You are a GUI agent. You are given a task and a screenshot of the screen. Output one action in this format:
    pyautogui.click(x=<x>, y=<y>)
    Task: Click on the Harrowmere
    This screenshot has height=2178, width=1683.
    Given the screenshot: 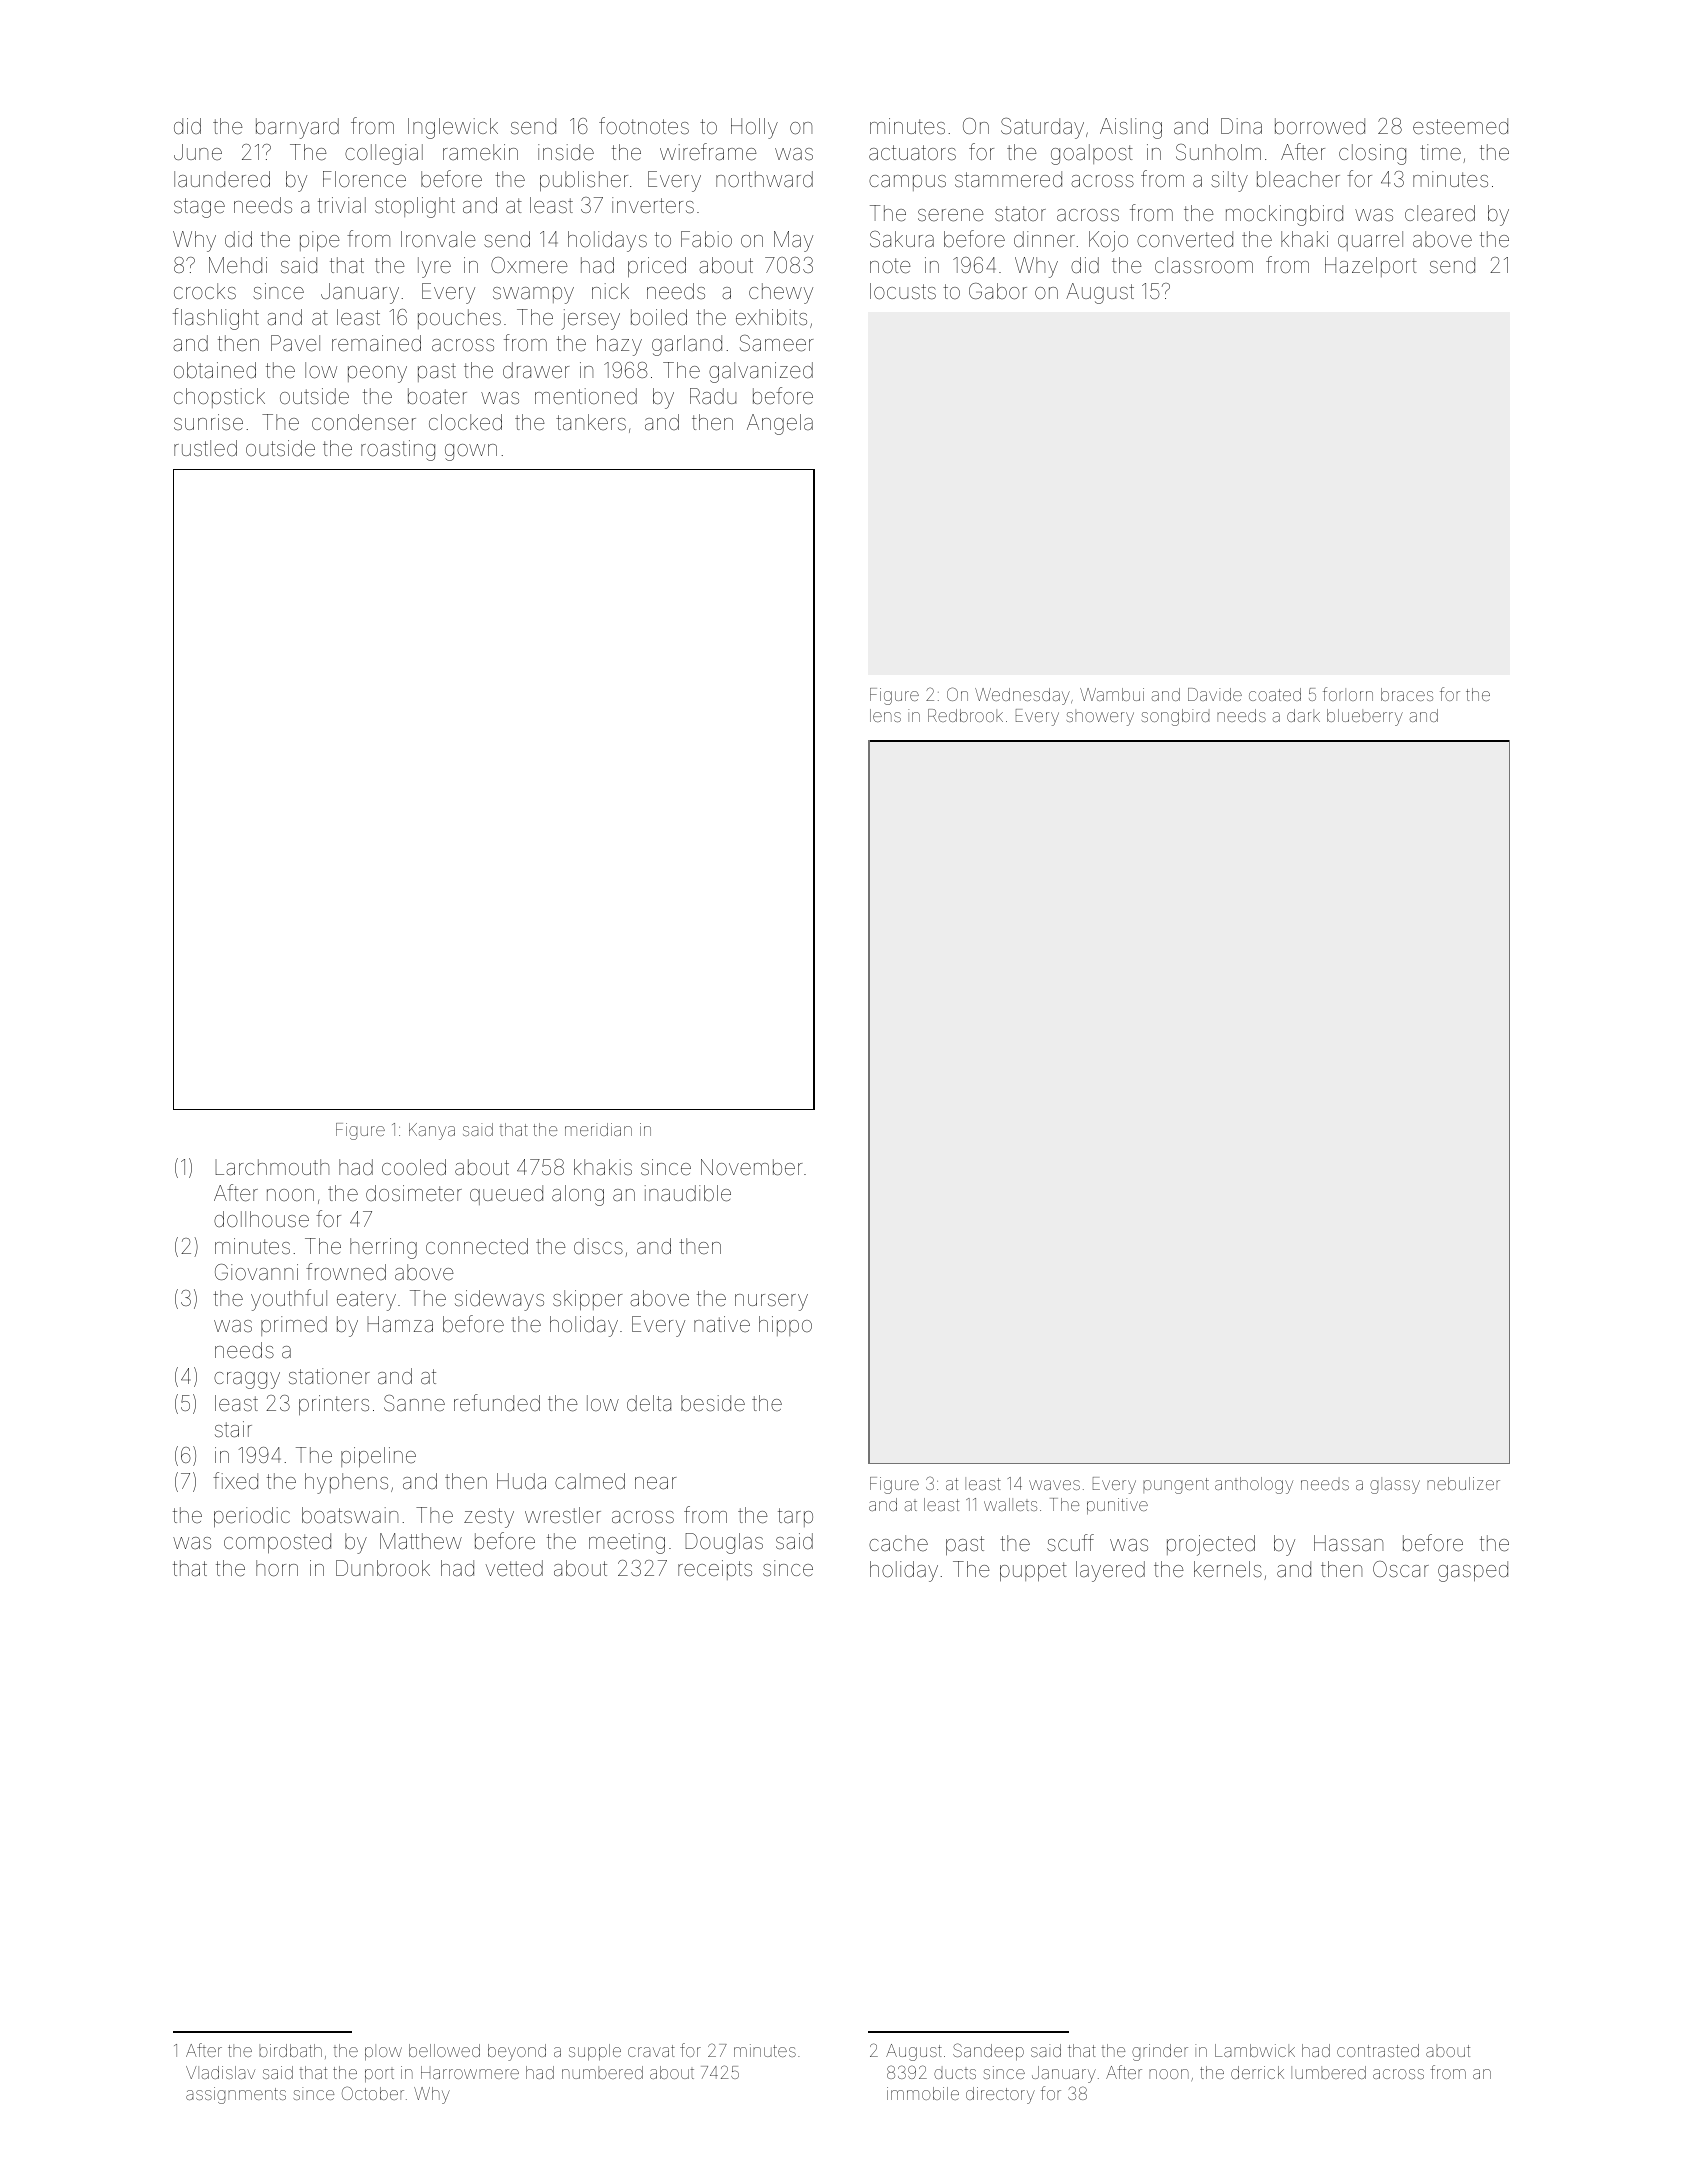 What is the action you would take?
    pyautogui.click(x=470, y=2072)
